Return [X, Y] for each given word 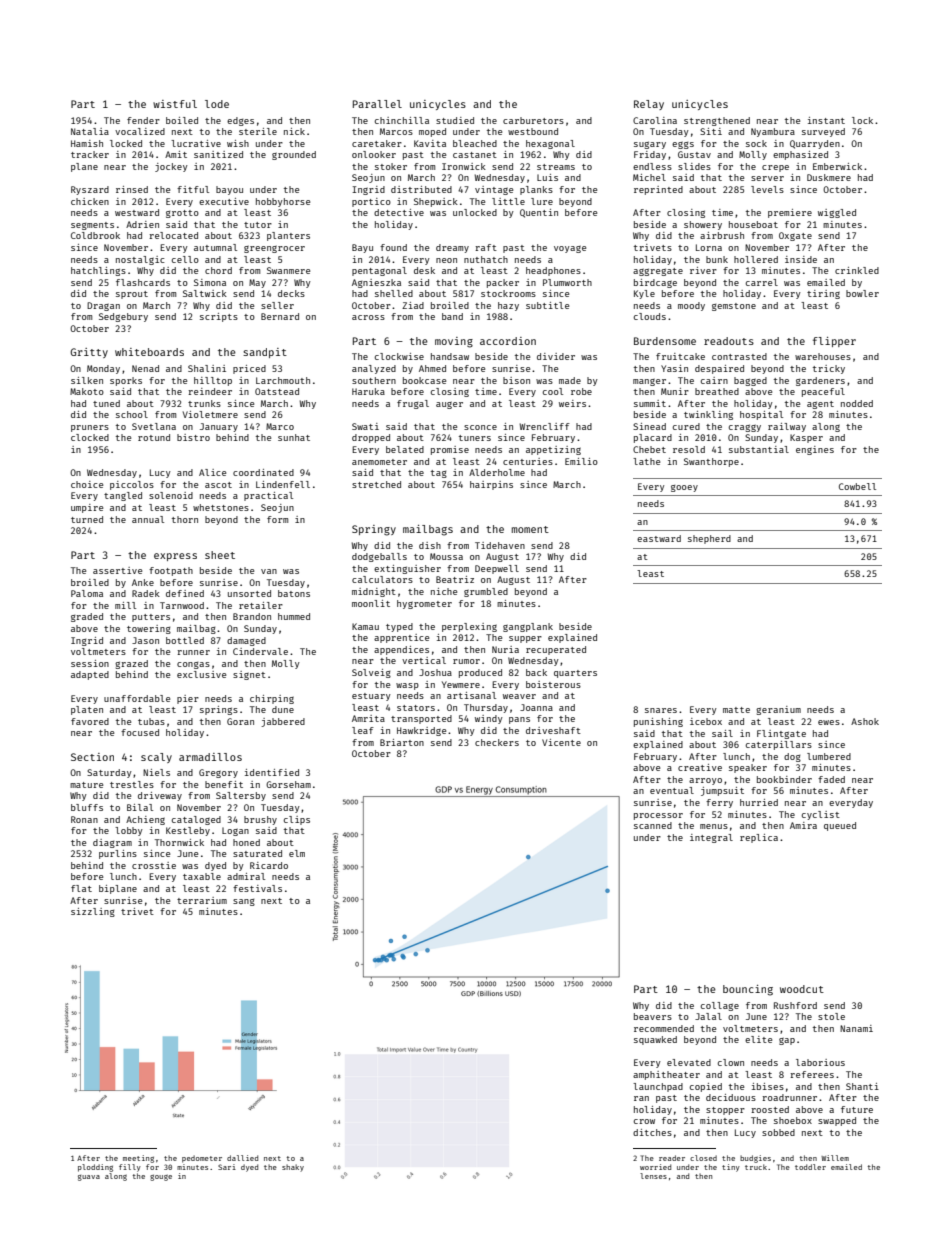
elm [297, 853]
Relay [649, 105]
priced [249, 369]
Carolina [655, 120]
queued [840, 826]
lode [217, 104]
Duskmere [829, 177]
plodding [95, 1168]
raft [486, 247]
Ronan [84, 819]
